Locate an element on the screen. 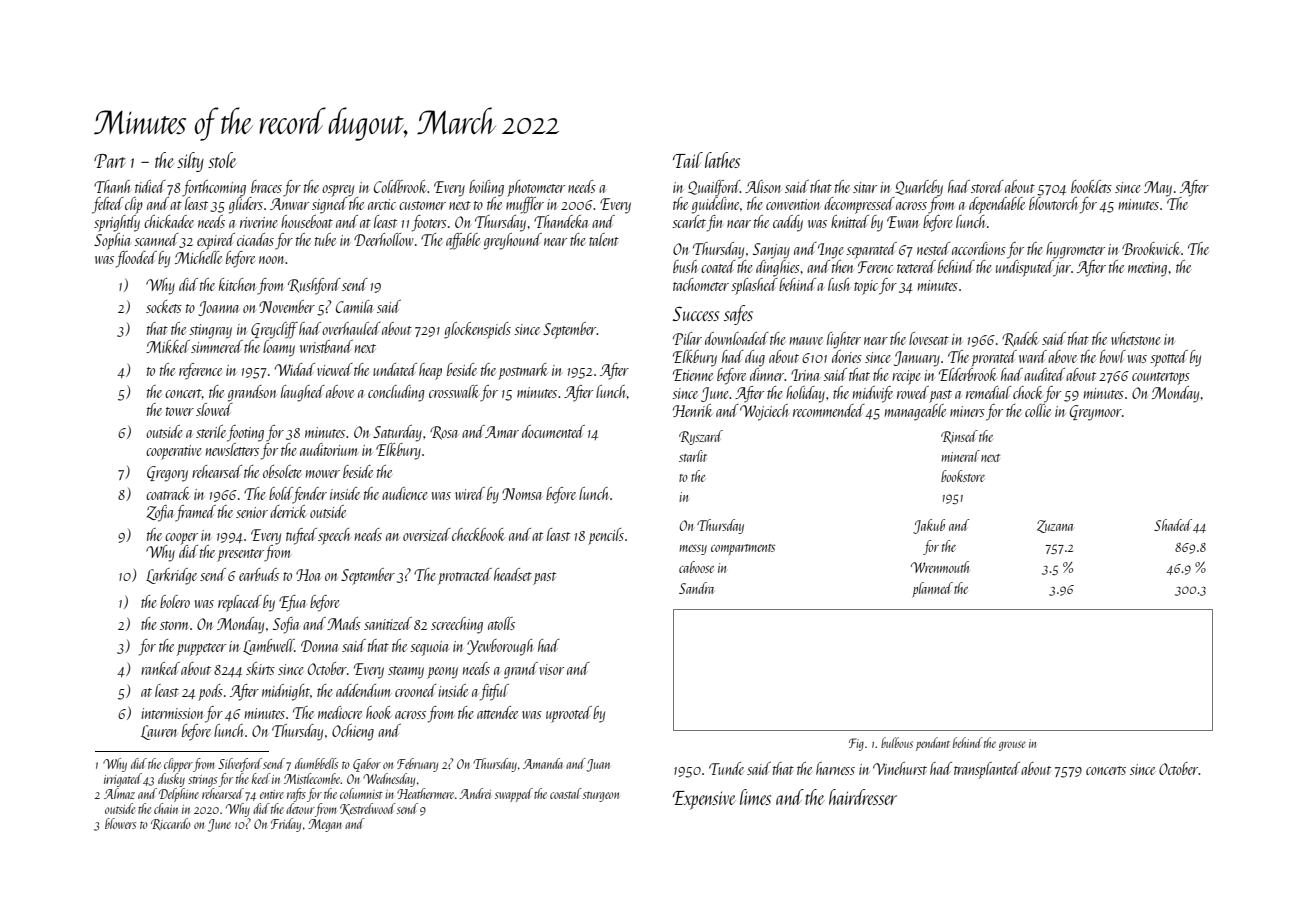  messy is located at coordinates (693, 550).
